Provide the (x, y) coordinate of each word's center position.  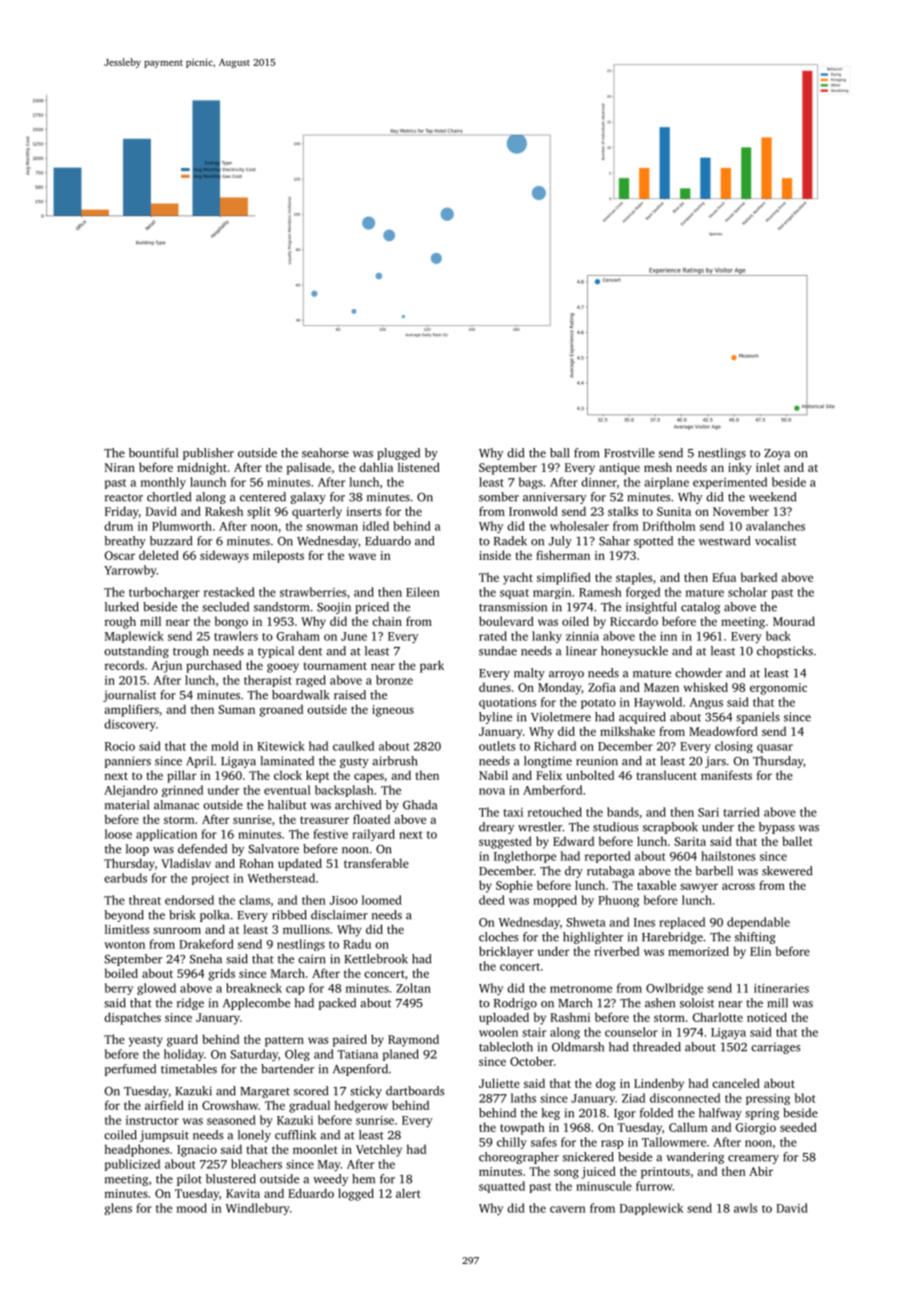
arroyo (566, 675)
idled (375, 526)
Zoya (777, 454)
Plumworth (182, 526)
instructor (152, 1120)
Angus (706, 703)
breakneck (254, 988)
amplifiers (131, 710)
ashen (660, 1003)
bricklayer (506, 952)
